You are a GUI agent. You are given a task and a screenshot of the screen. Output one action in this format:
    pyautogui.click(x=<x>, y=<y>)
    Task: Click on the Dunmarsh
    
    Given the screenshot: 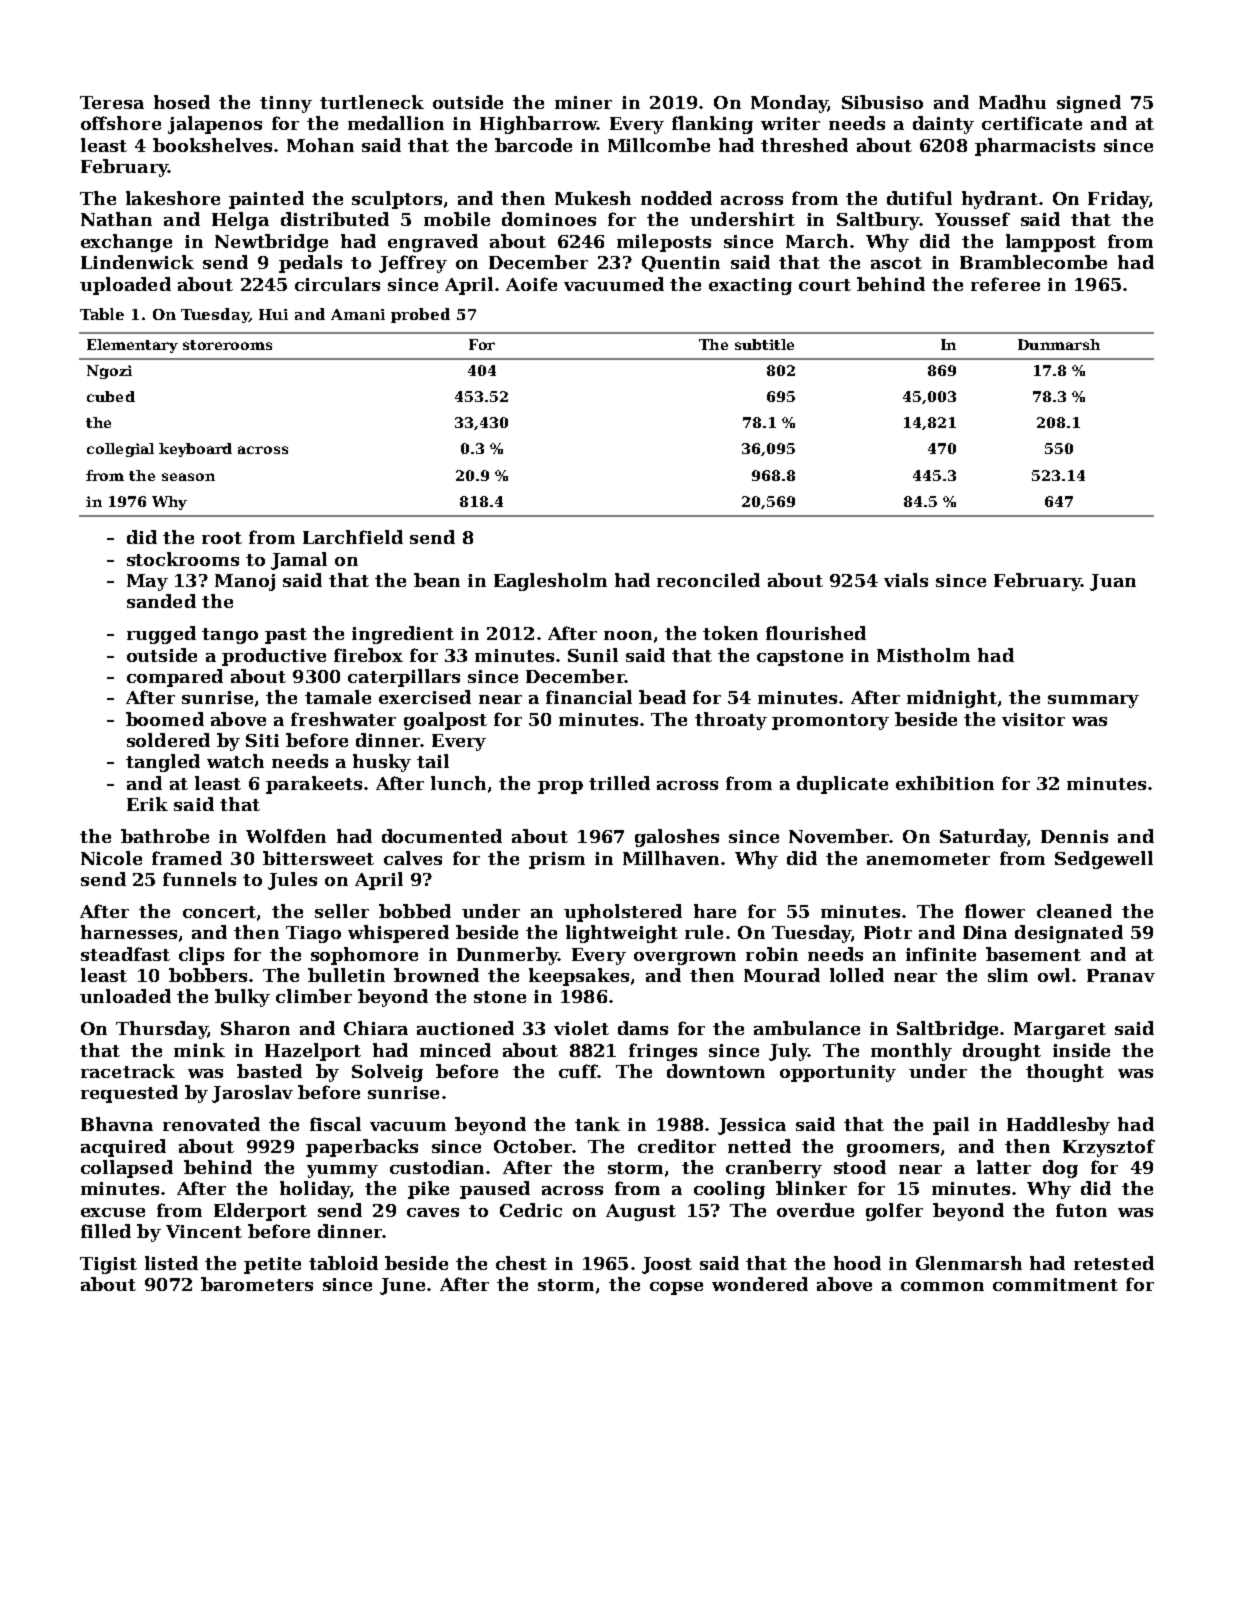 What is the action you would take?
    pyautogui.click(x=1059, y=344)
